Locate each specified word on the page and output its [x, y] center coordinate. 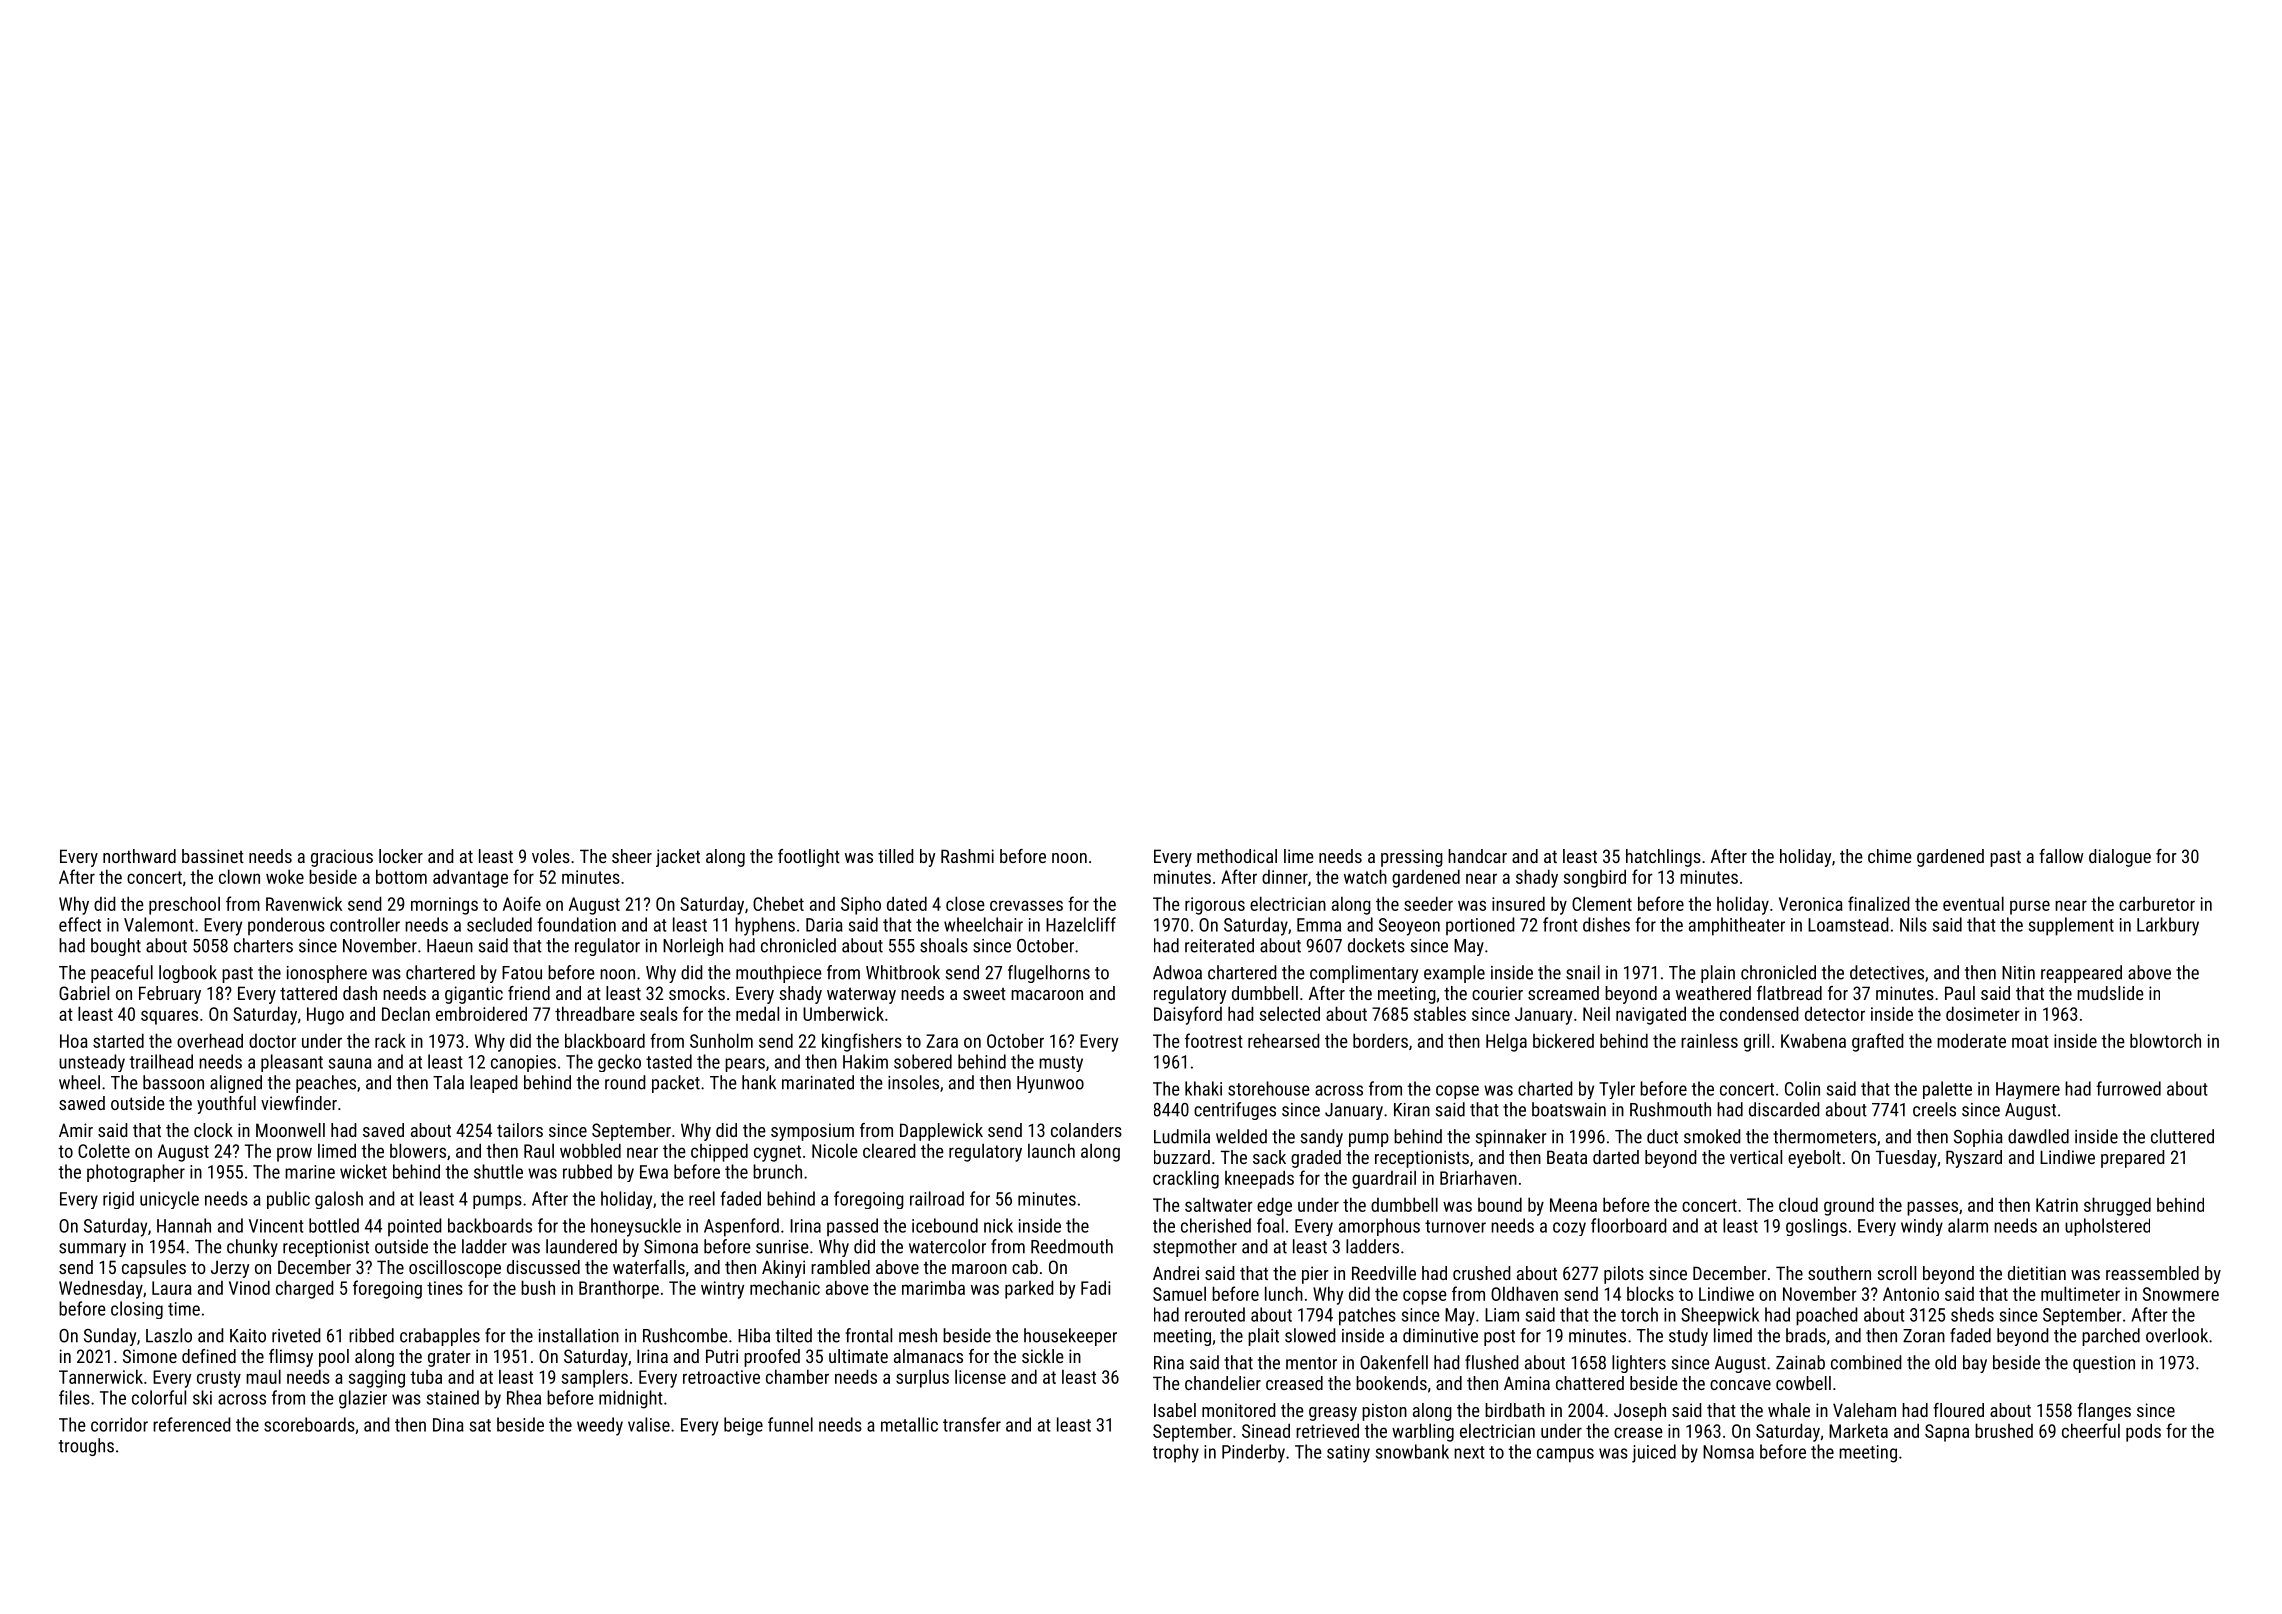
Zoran [1924, 1336]
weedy [600, 1426]
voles [551, 856]
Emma [1319, 925]
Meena [1573, 1205]
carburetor [2157, 904]
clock [213, 1130]
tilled [896, 856]
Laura [172, 1288]
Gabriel [84, 993]
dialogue [2120, 858]
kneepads [1259, 1179]
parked [1029, 1289]
